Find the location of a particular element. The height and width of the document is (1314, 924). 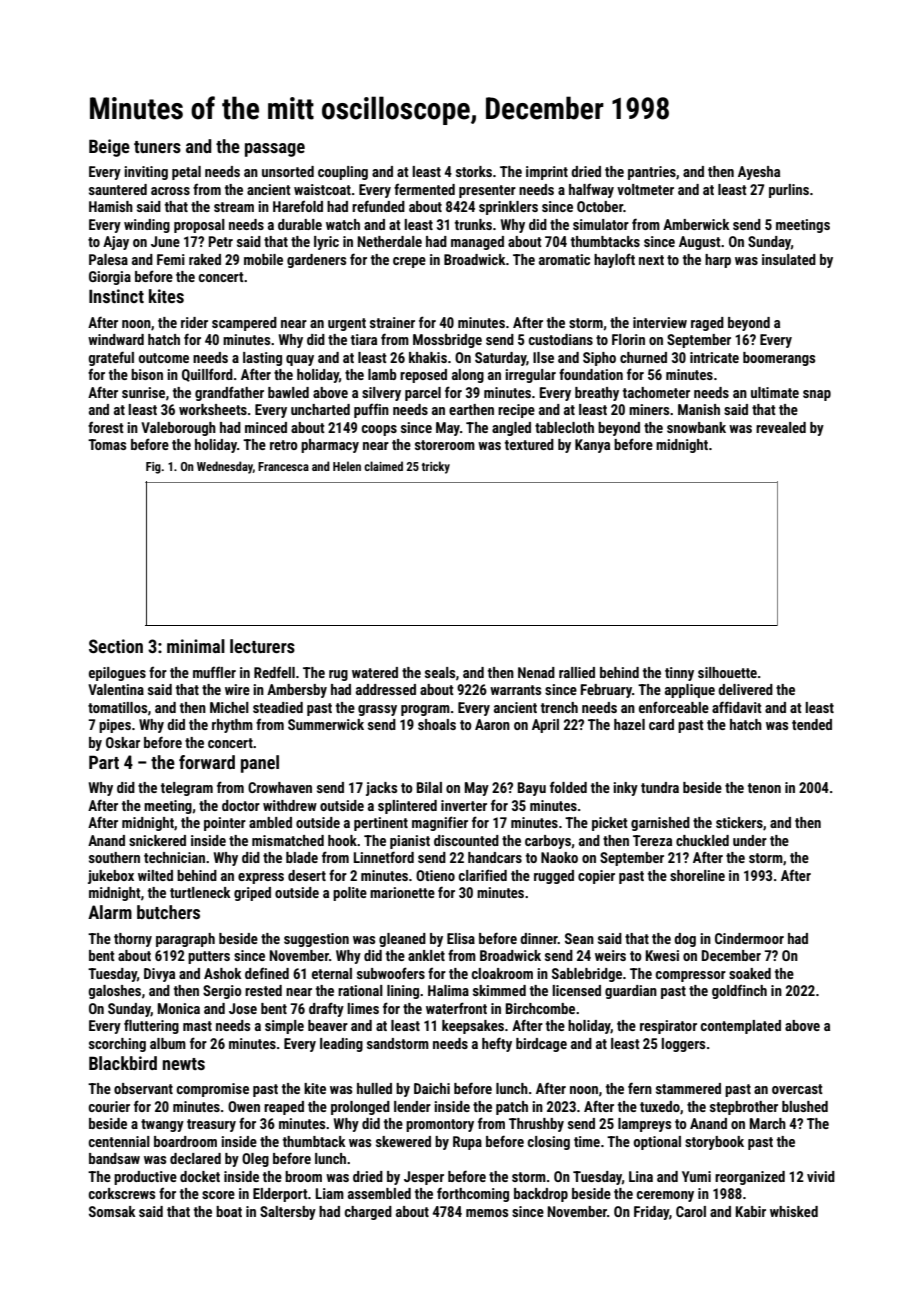

thorny is located at coordinates (133, 940).
